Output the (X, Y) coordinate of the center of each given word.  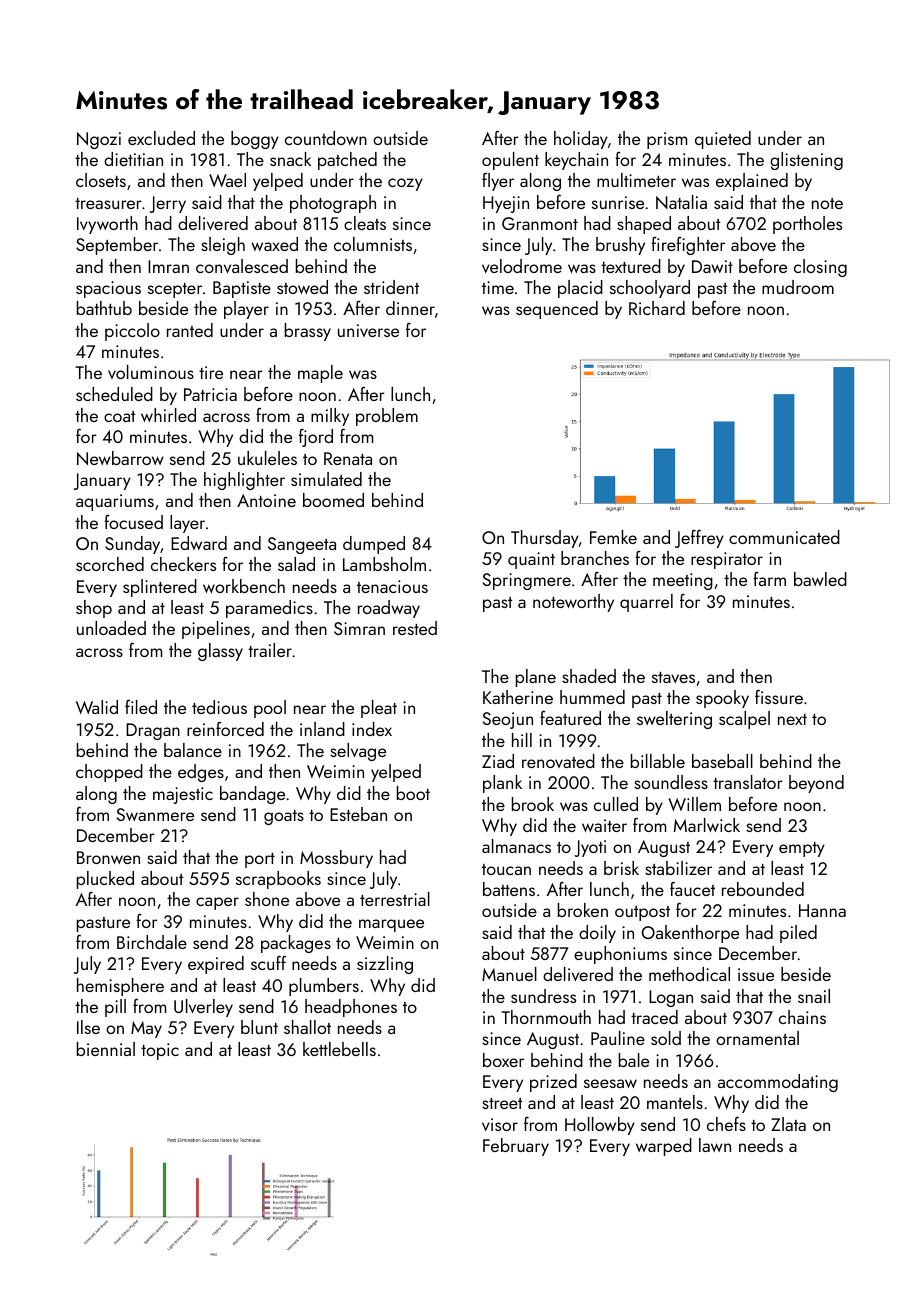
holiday (581, 140)
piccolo (132, 332)
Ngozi (99, 140)
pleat (379, 709)
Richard (657, 308)
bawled (820, 579)
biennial (106, 1049)
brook (533, 804)
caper (217, 903)
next (792, 719)
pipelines (216, 630)
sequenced (557, 310)
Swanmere (155, 814)
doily (597, 934)
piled (798, 934)
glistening (806, 161)
